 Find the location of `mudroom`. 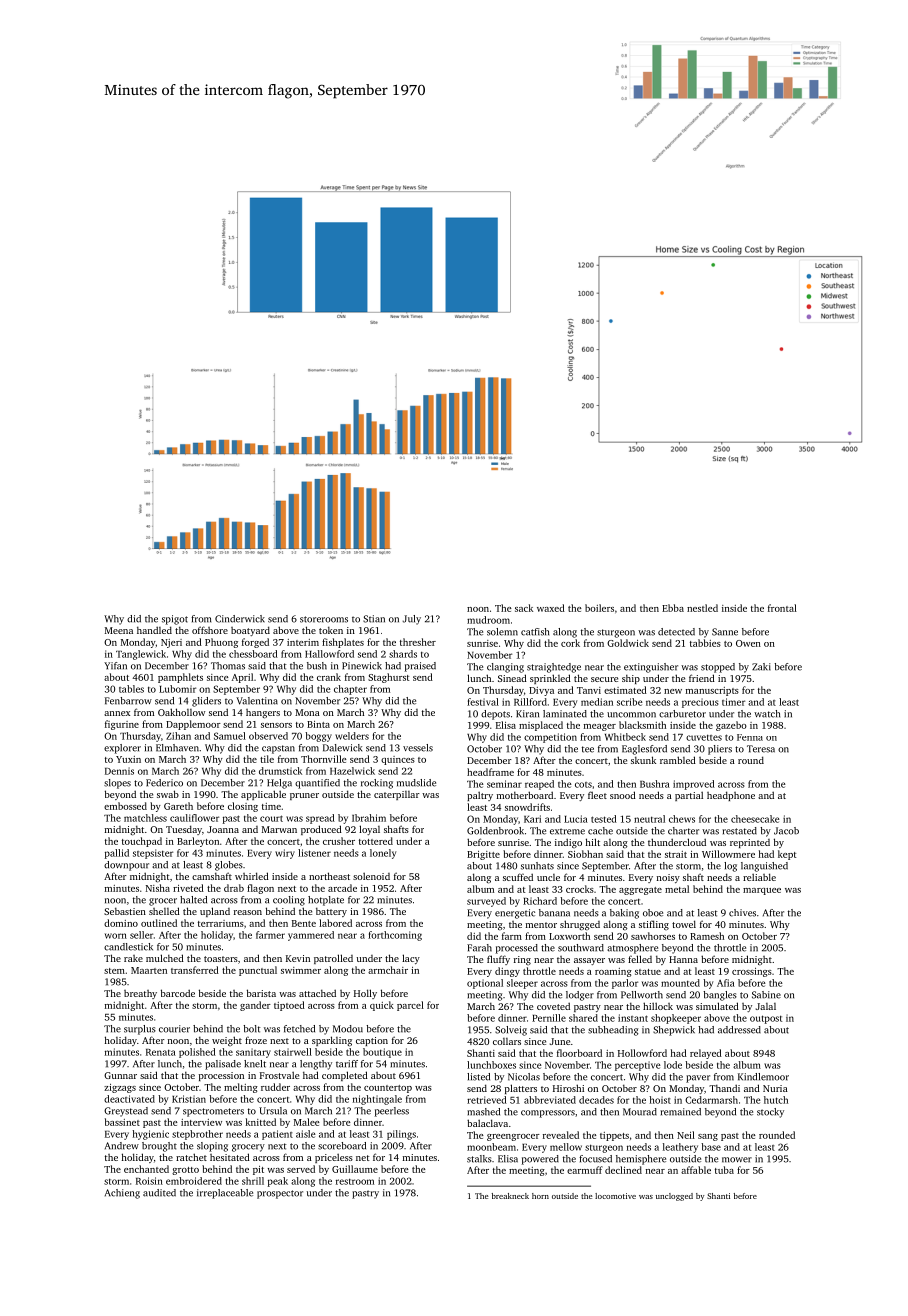

mudroom is located at coordinates (488, 620).
